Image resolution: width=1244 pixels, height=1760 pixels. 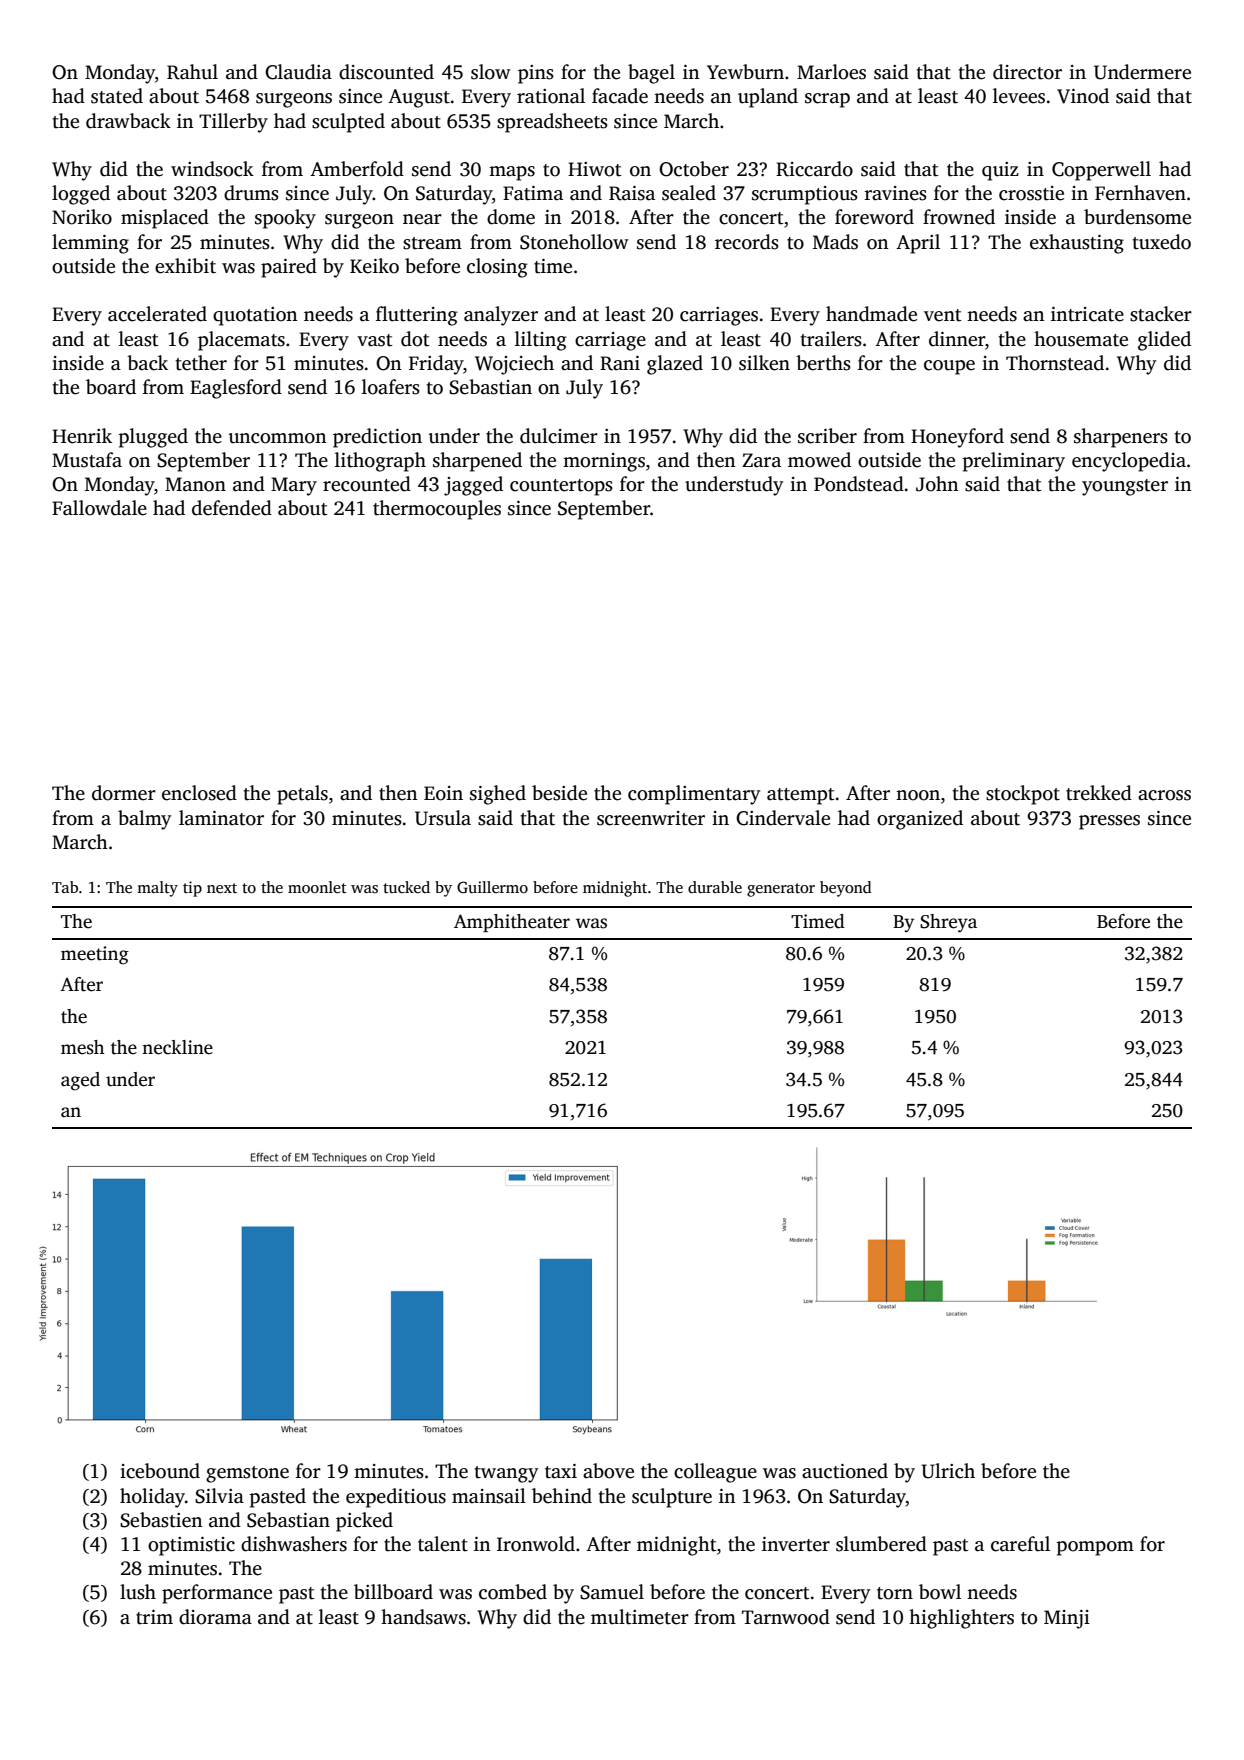 I want to click on Shreya, so click(x=948, y=923).
